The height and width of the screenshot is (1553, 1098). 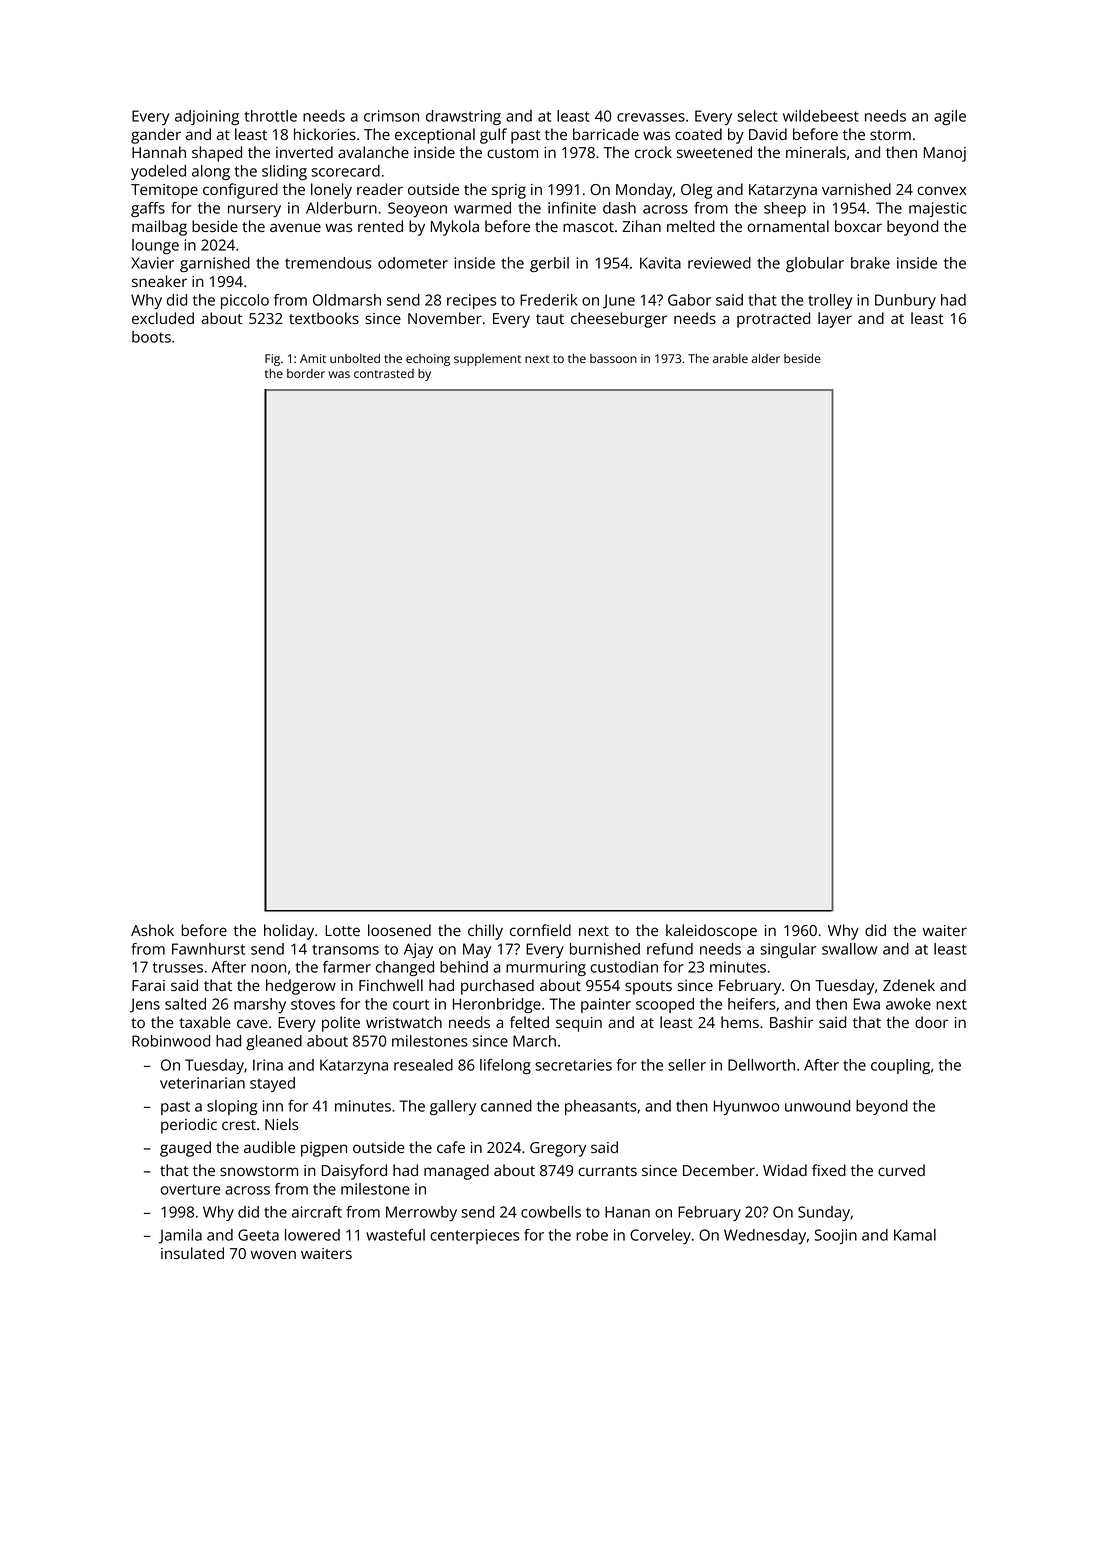 I want to click on robe, so click(x=592, y=1235).
